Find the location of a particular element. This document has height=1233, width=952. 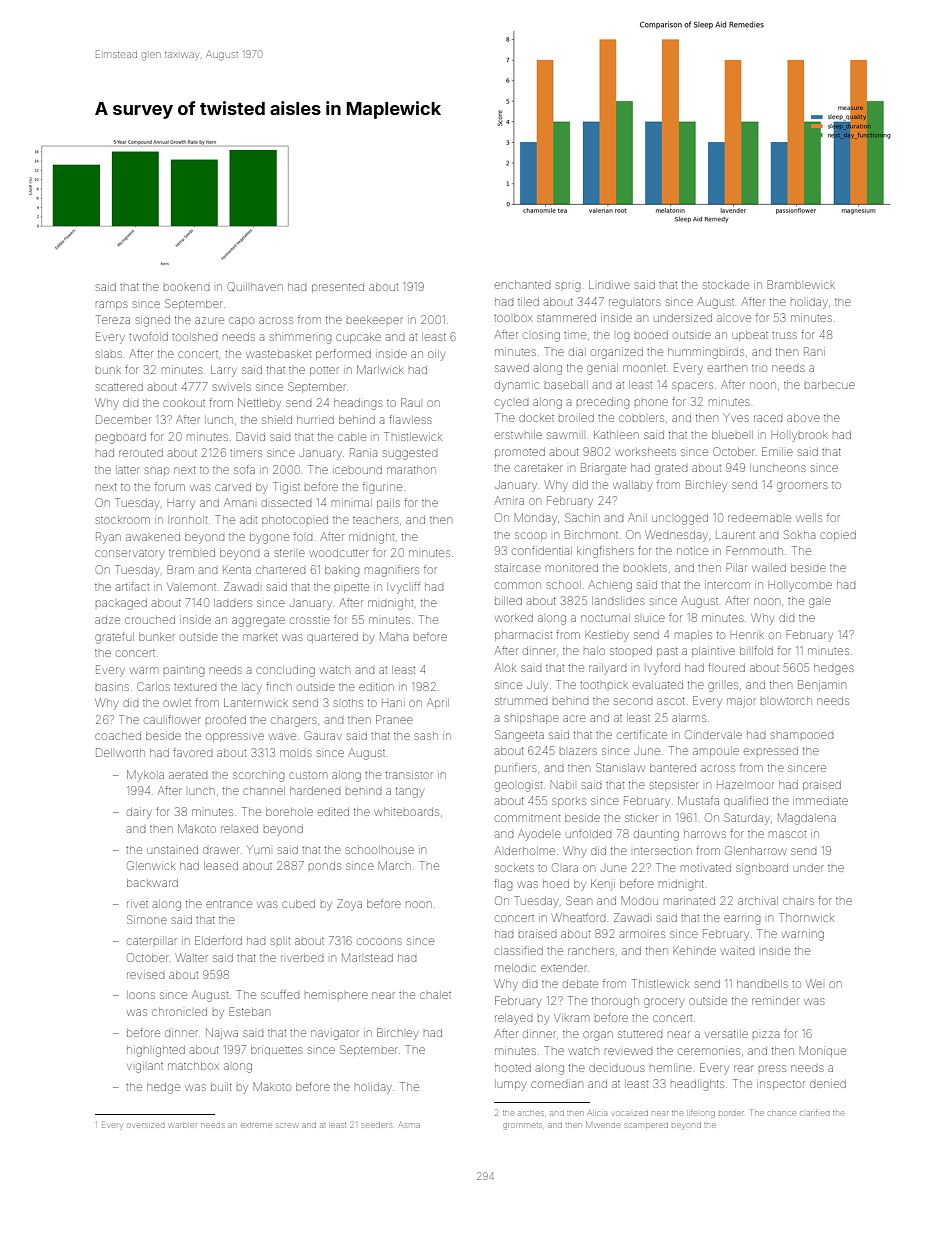

awakened is located at coordinates (153, 537).
